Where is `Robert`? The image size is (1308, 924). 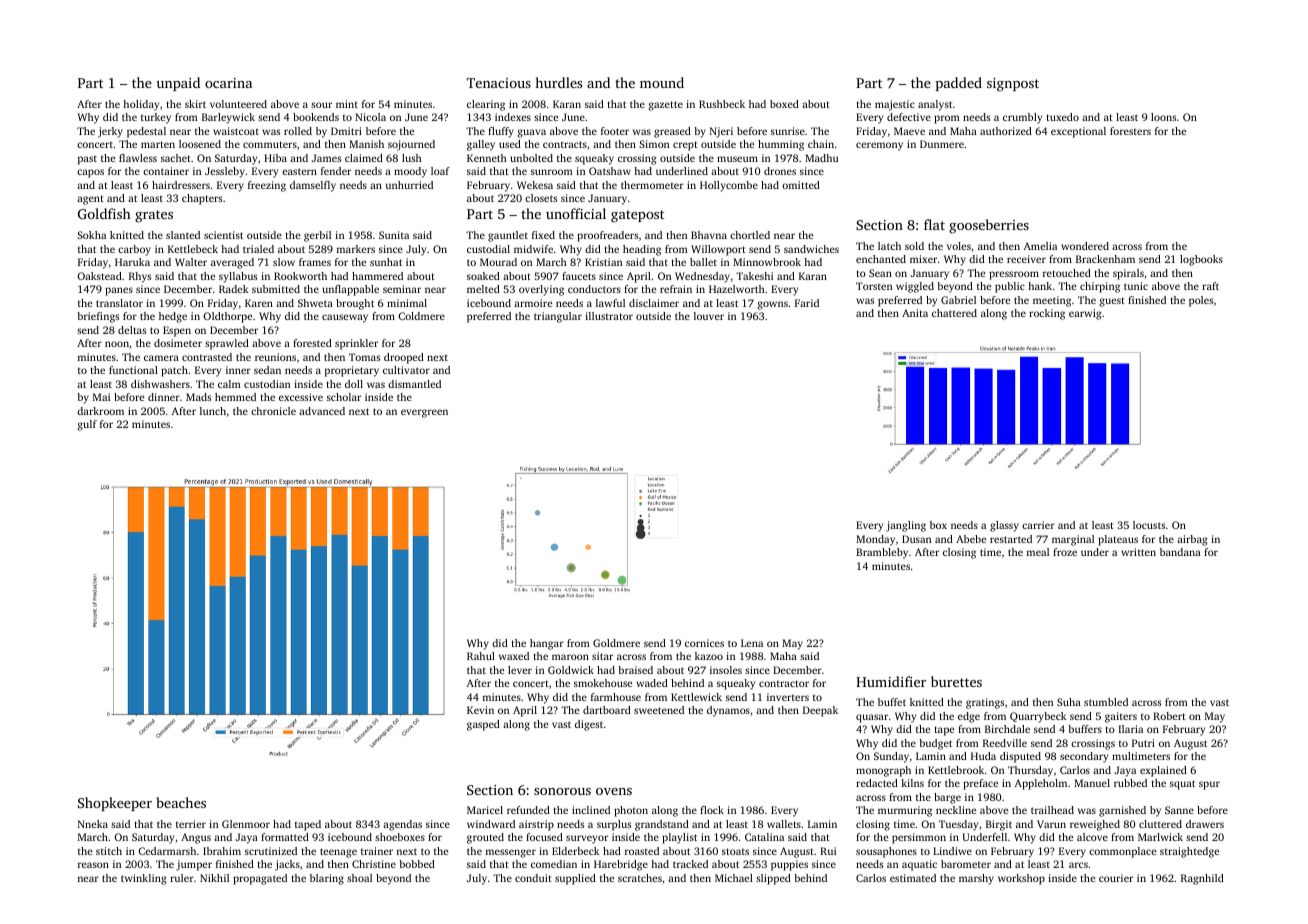
Robert is located at coordinates (1169, 716).
